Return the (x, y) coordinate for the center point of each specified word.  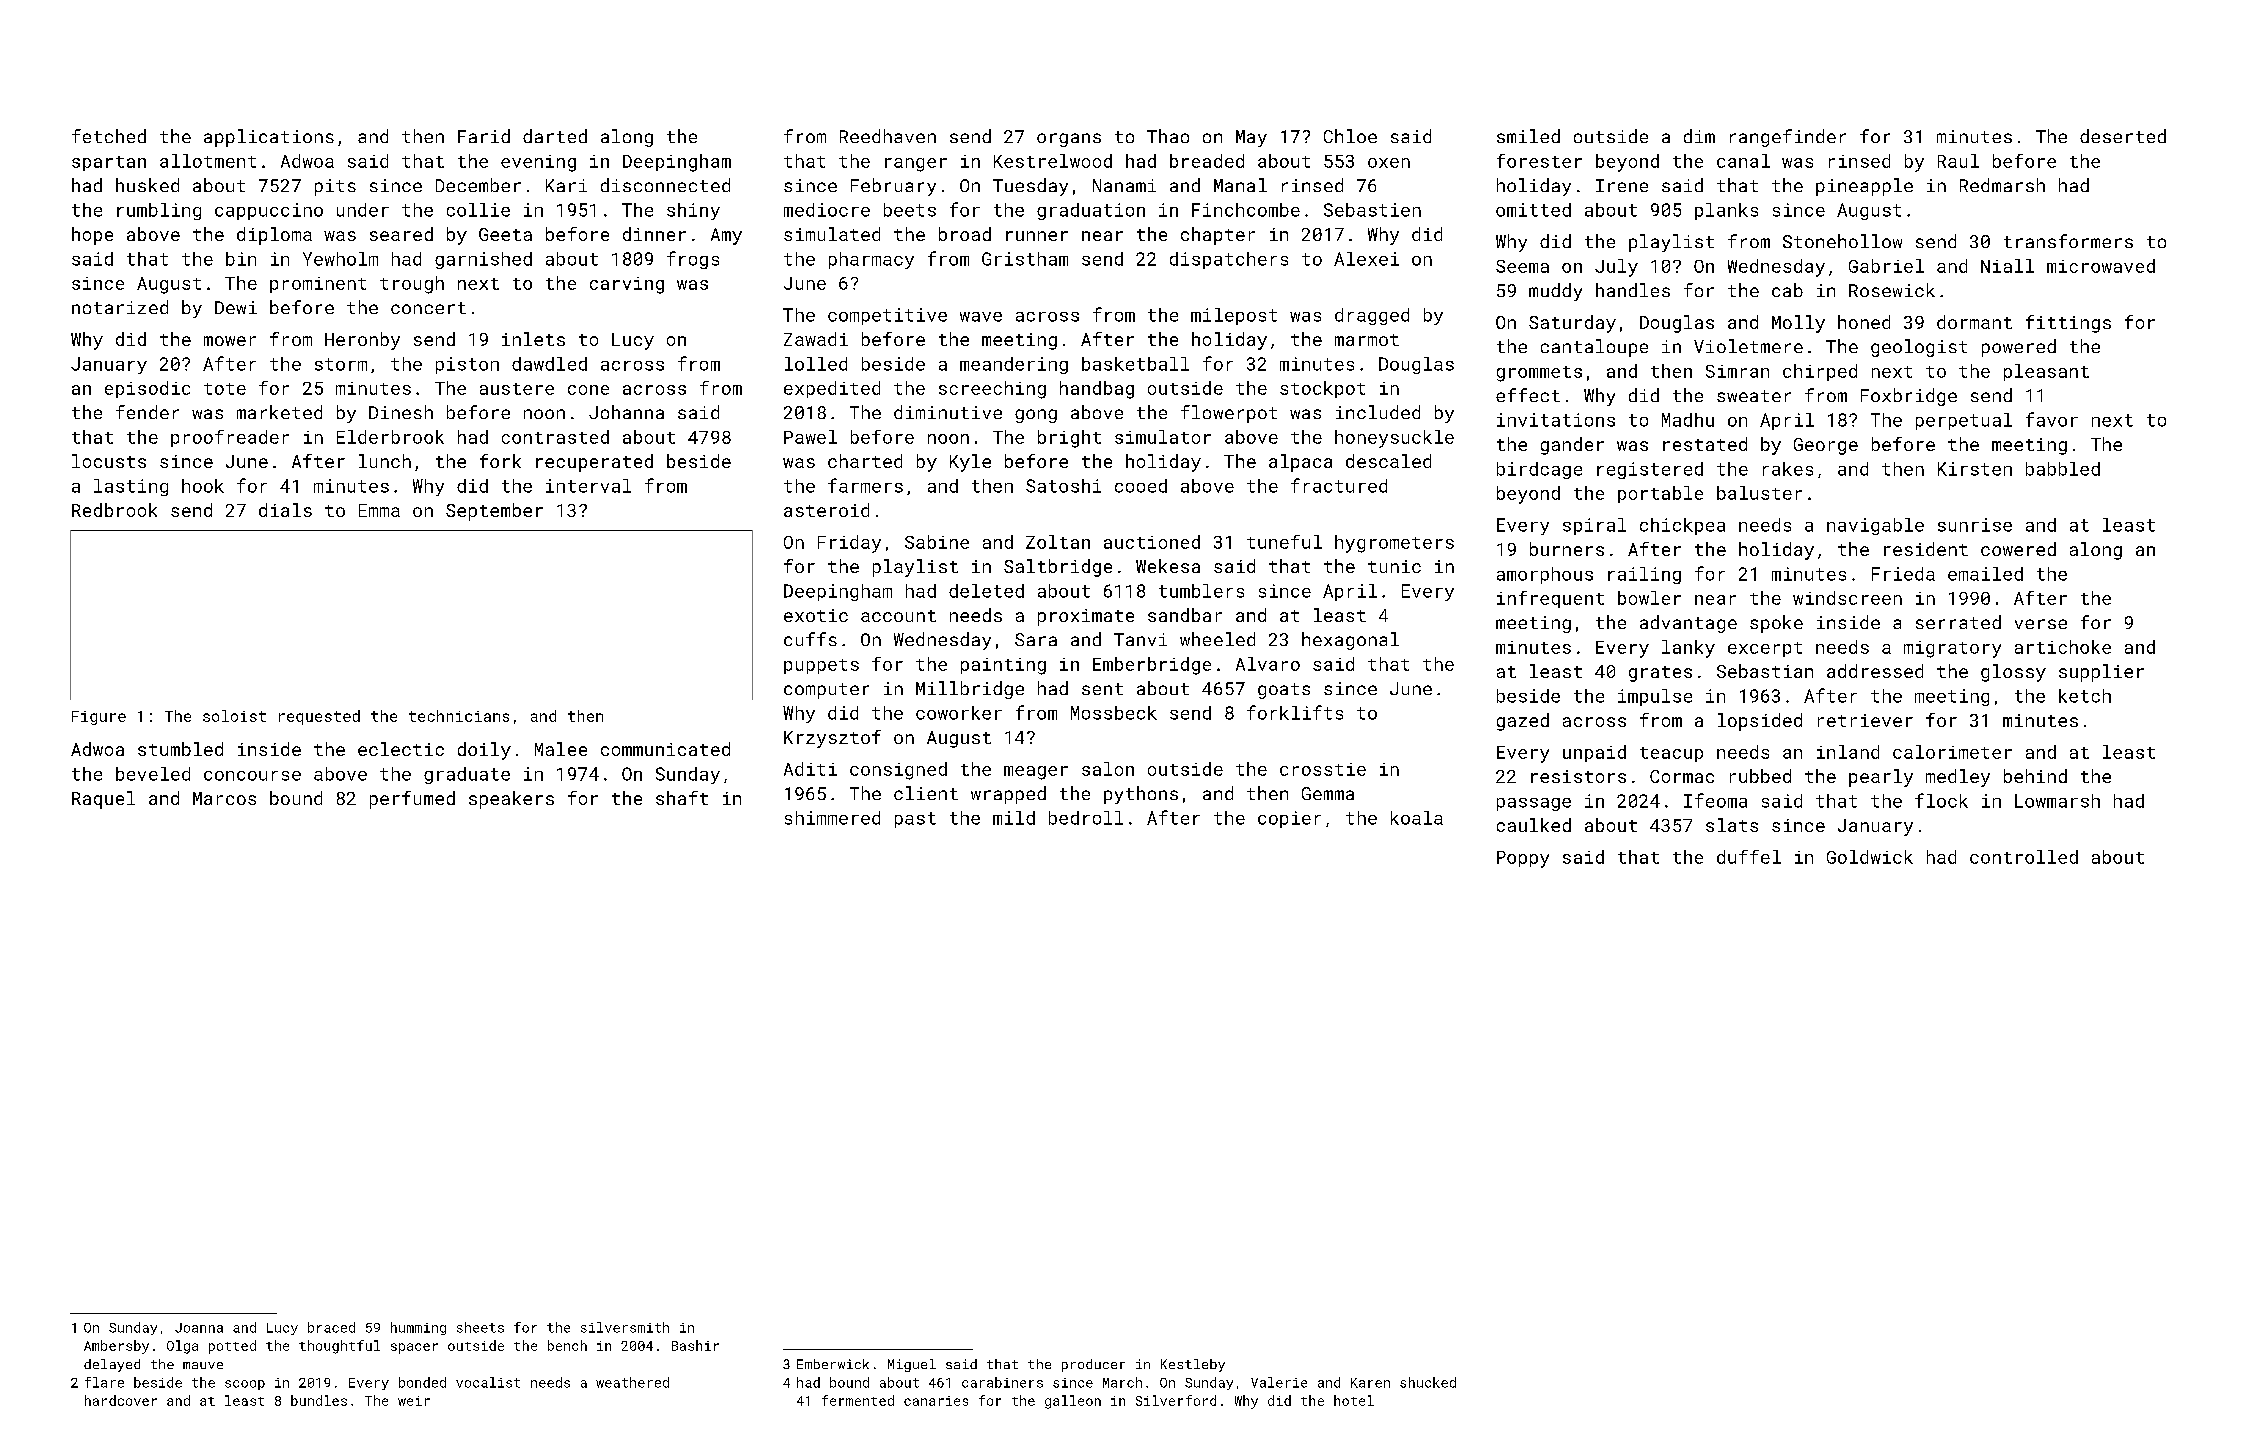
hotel (1354, 1400)
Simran (1737, 371)
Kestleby (1193, 1365)
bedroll (1086, 818)
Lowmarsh (2057, 801)
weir (414, 1401)
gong (1036, 416)
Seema (1522, 266)
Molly (1798, 324)
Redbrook (114, 510)
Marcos (224, 798)
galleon (1073, 1402)
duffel (1749, 857)
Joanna (199, 1328)
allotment (208, 161)
